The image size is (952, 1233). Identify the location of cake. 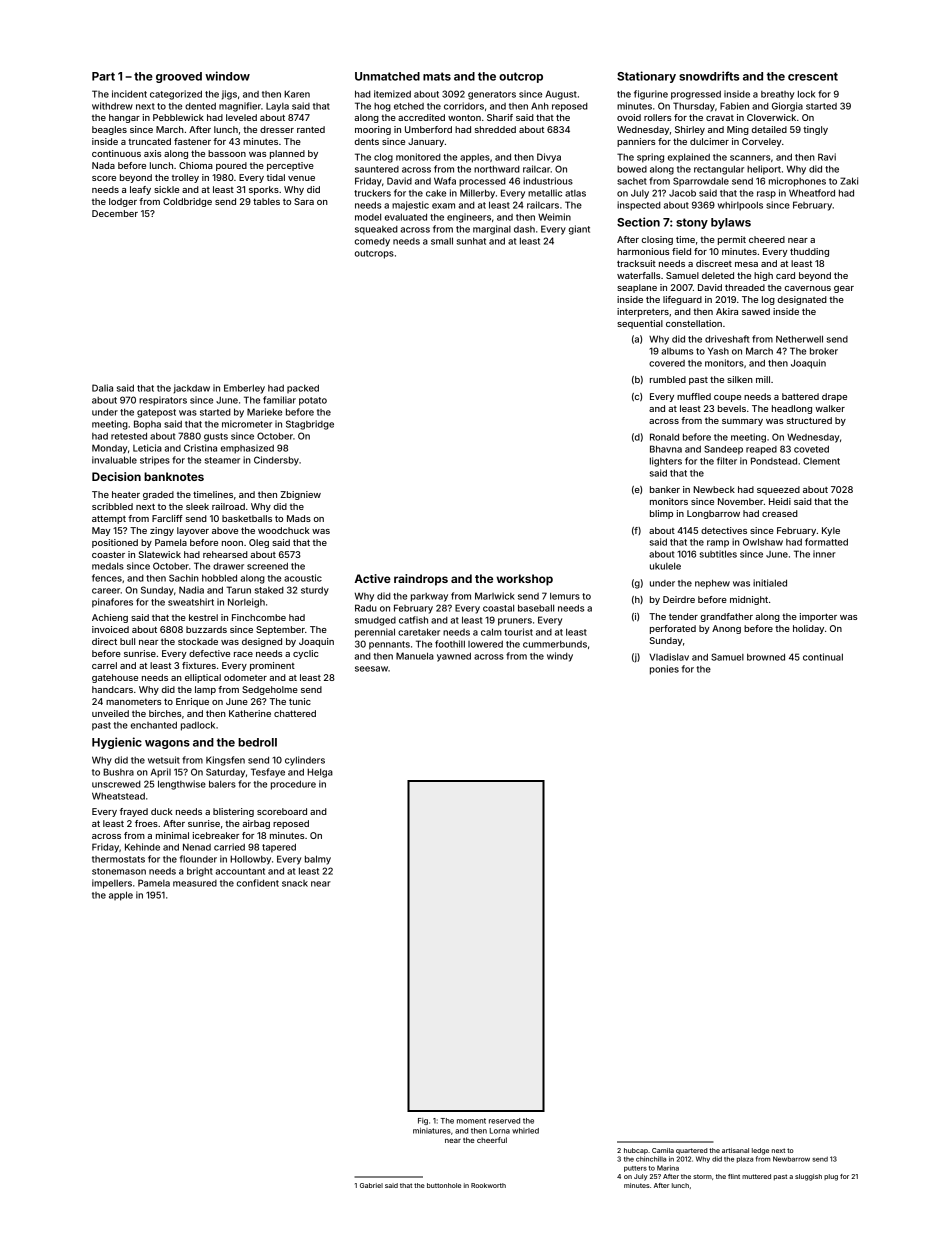
(436, 193).
